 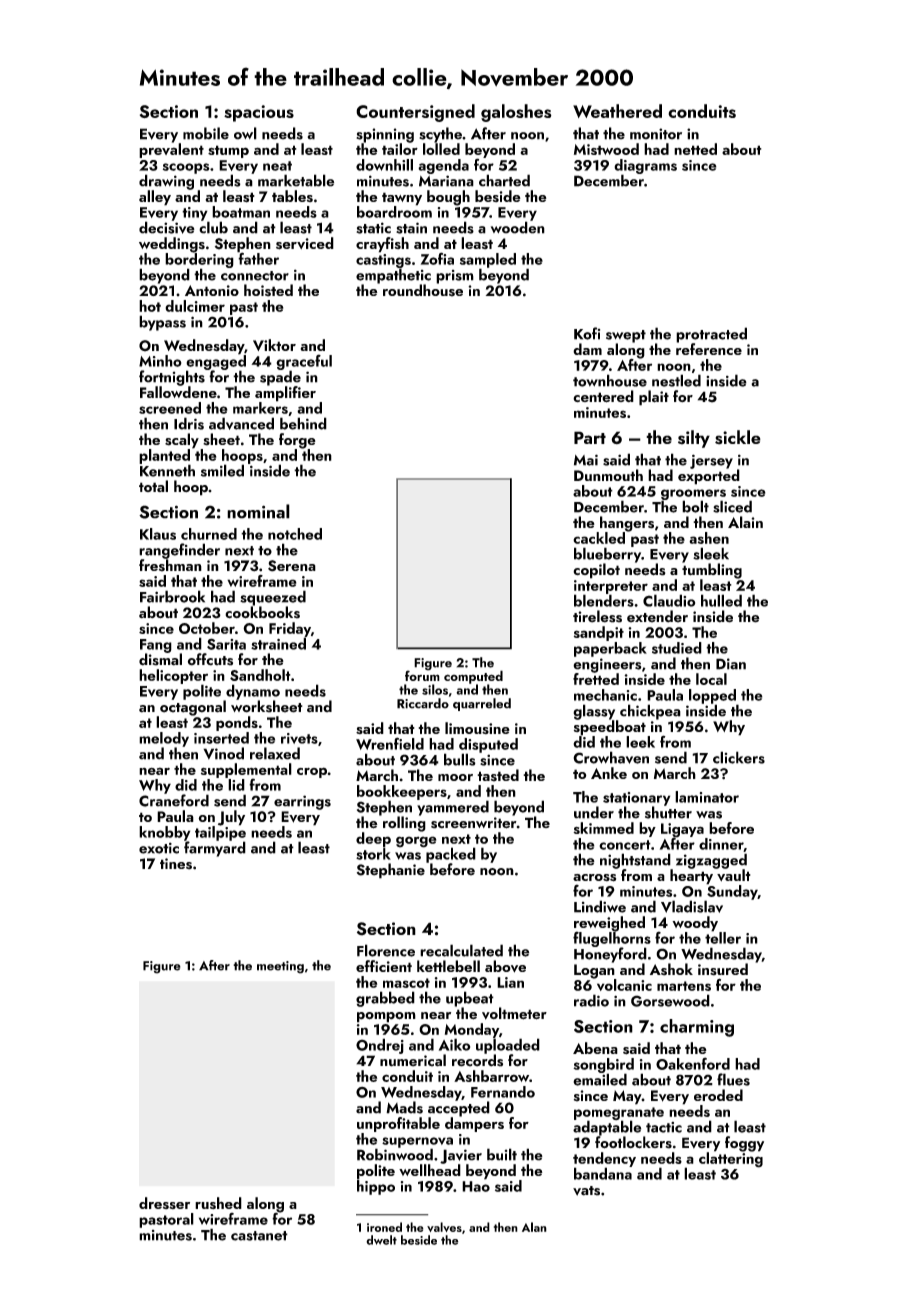 What do you see at coordinates (440, 135) in the image?
I see `scythe` at bounding box center [440, 135].
